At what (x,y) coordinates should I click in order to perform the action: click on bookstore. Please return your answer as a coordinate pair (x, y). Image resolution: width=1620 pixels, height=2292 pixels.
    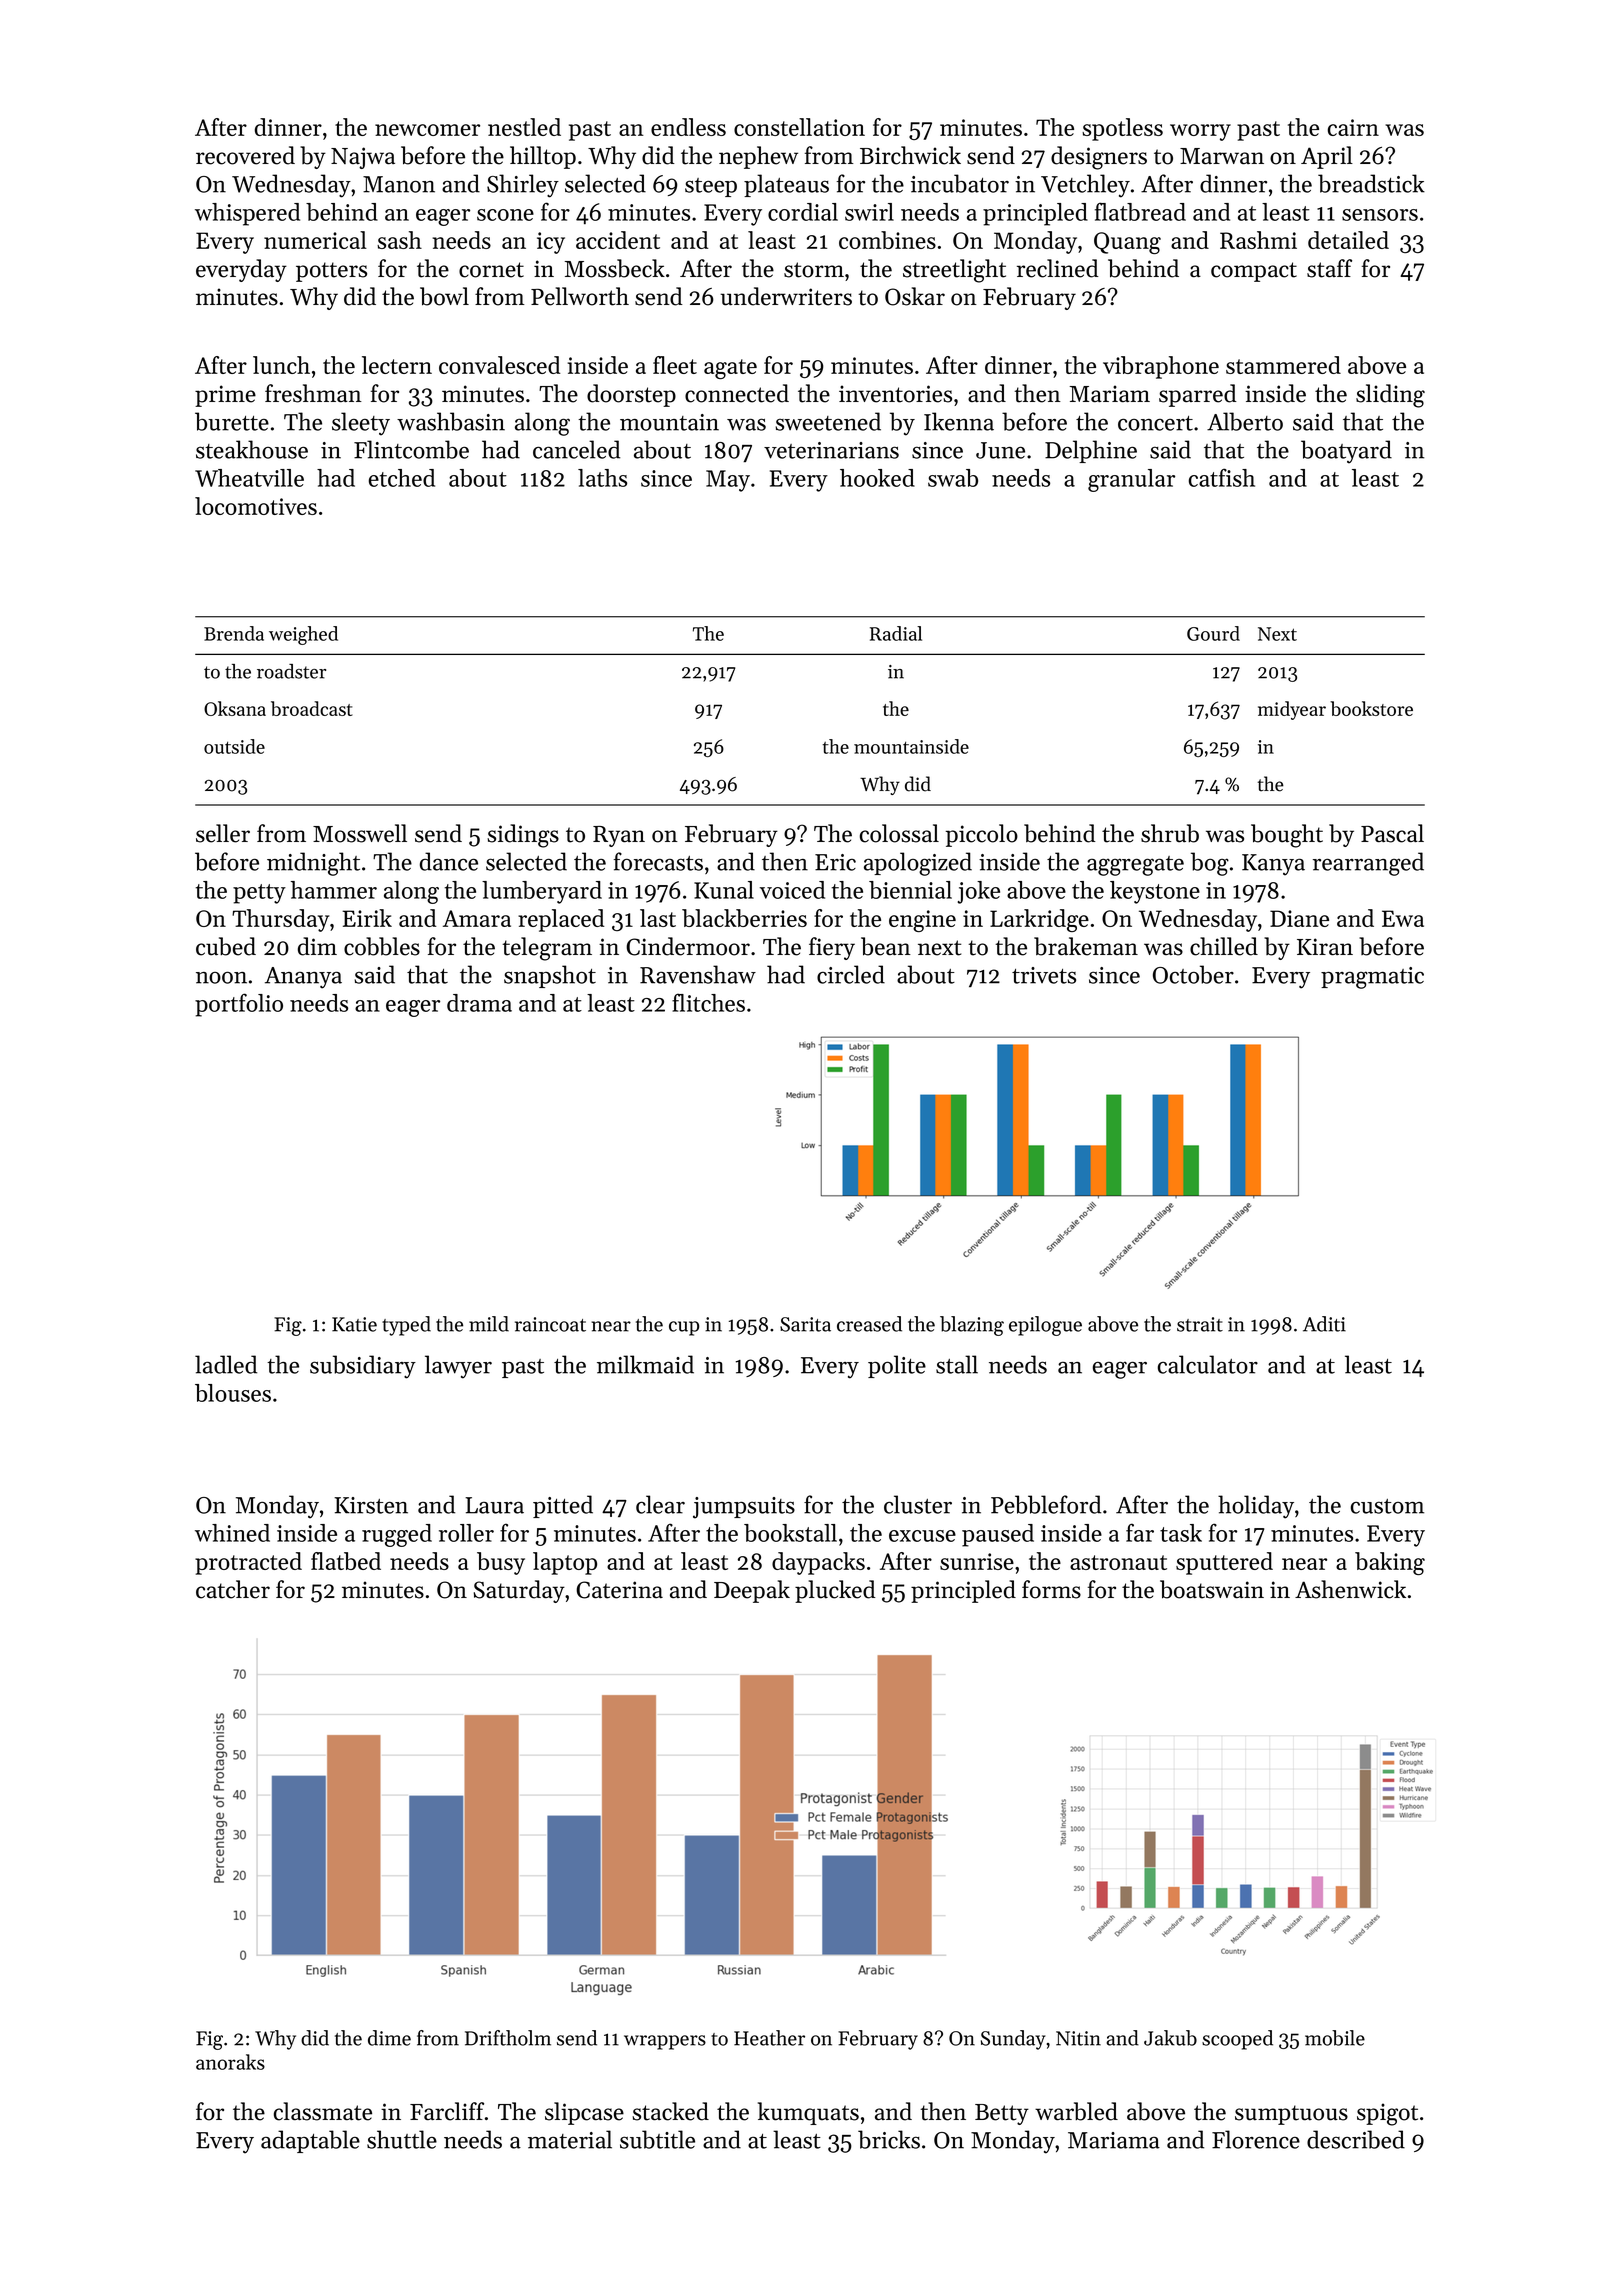
    Looking at the image, I should click on (1371, 708).
